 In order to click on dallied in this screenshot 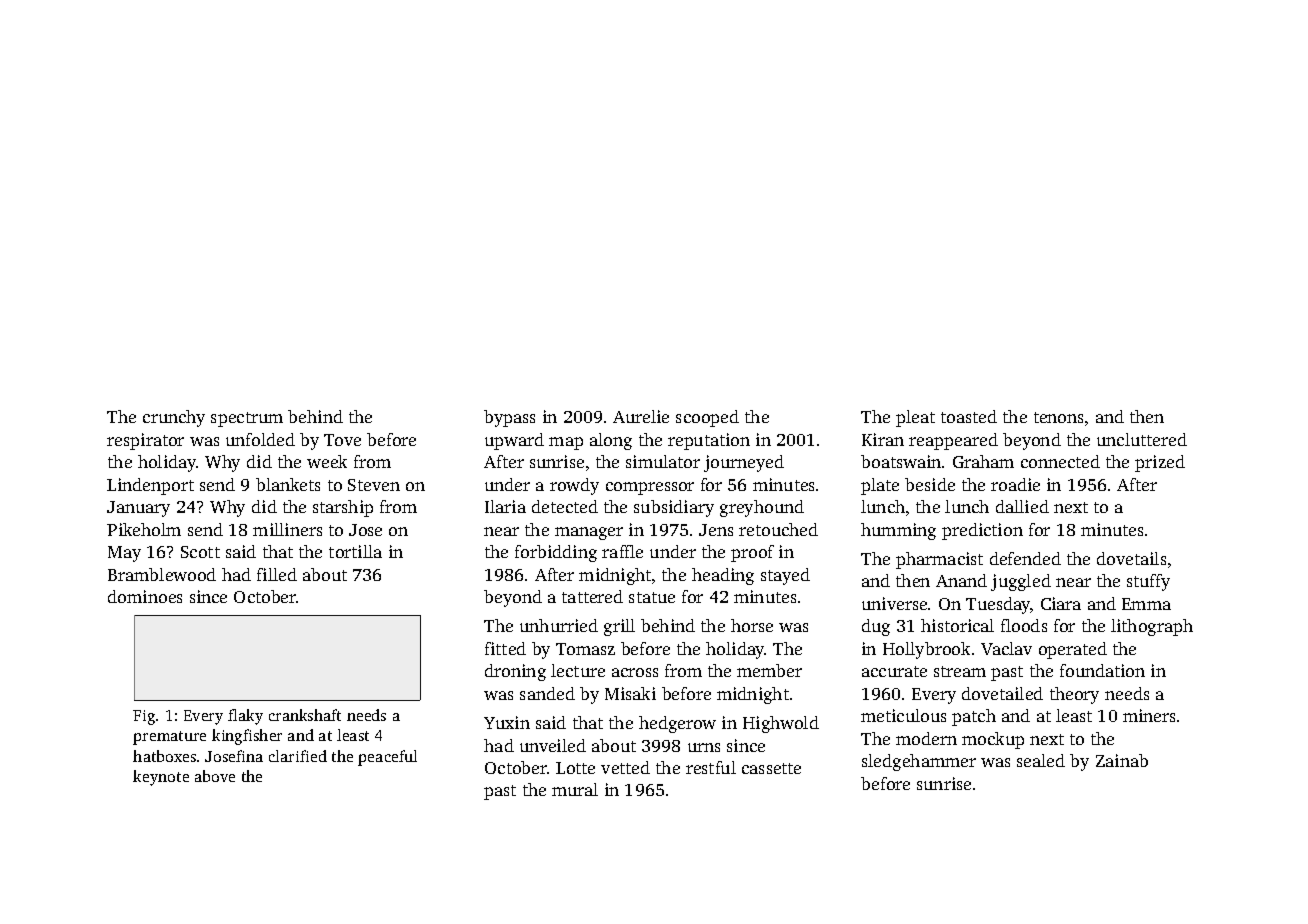, I will do `click(1022, 506)`.
